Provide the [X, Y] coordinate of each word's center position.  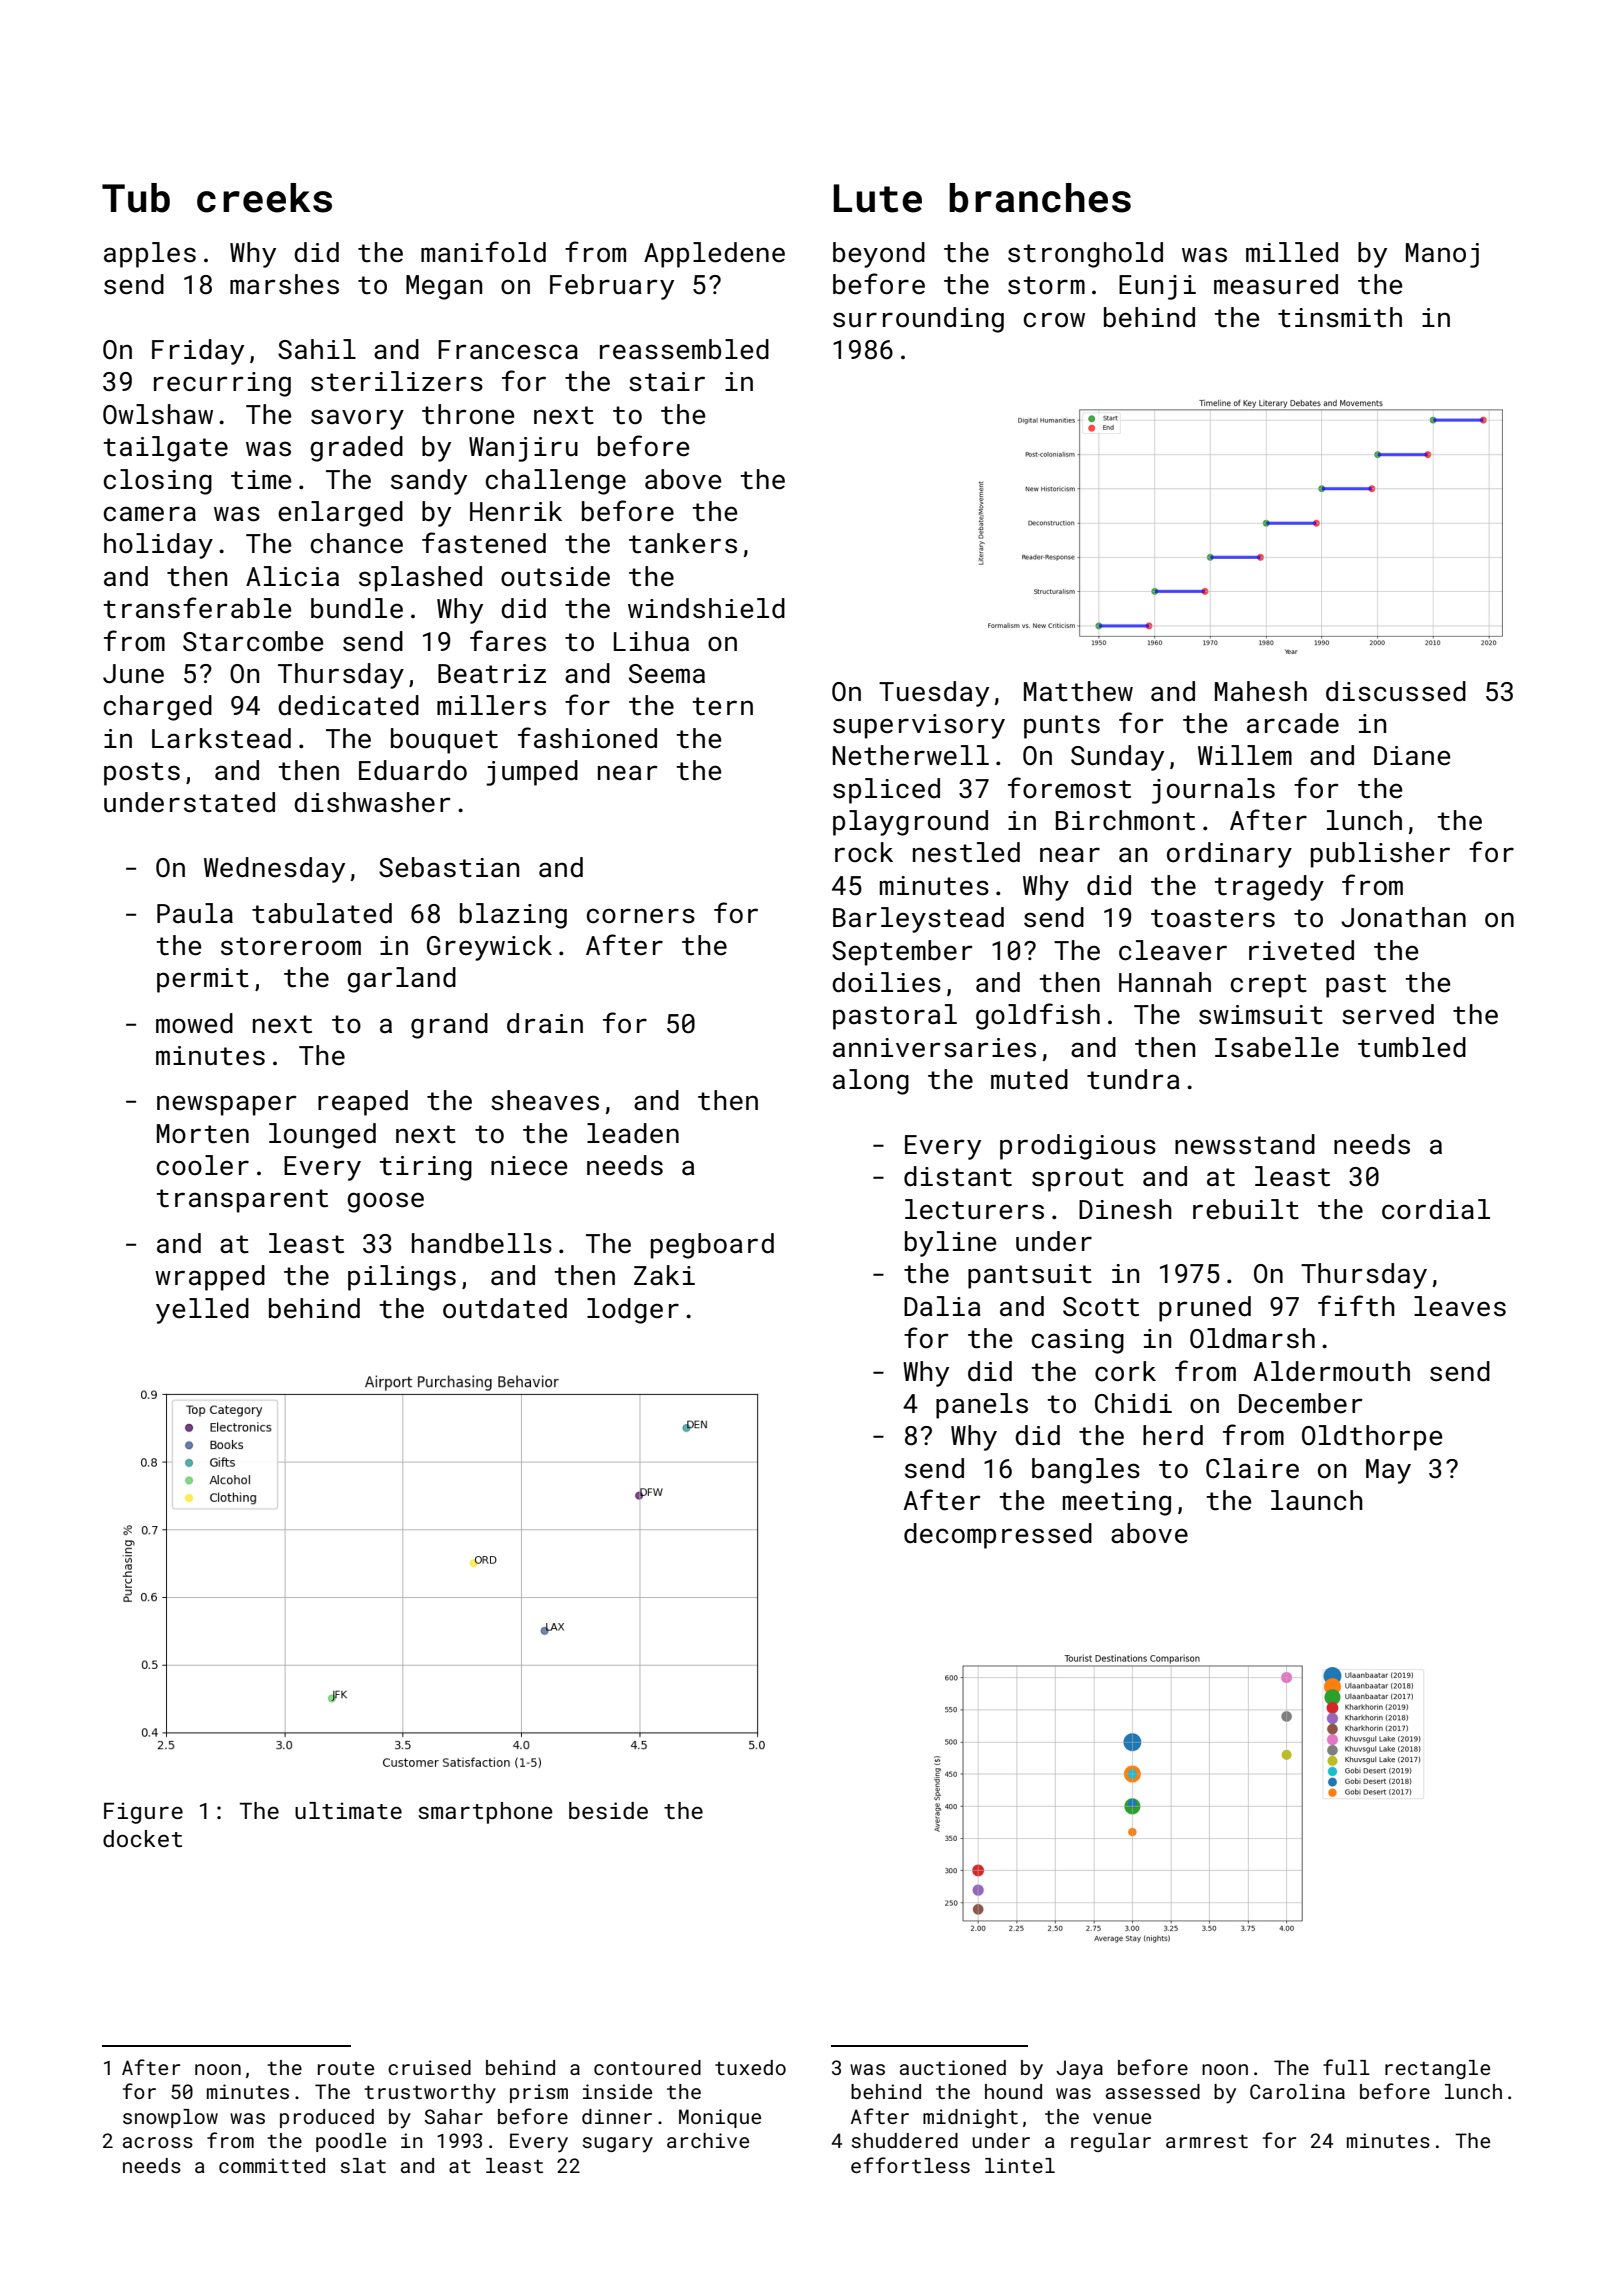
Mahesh [1261, 691]
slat [363, 2165]
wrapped [210, 1278]
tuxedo [750, 2067]
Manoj [1442, 255]
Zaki [664, 1275]
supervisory [919, 726]
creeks [264, 198]
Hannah [1165, 982]
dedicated [348, 705]
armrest [1207, 2141]
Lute [877, 198]
